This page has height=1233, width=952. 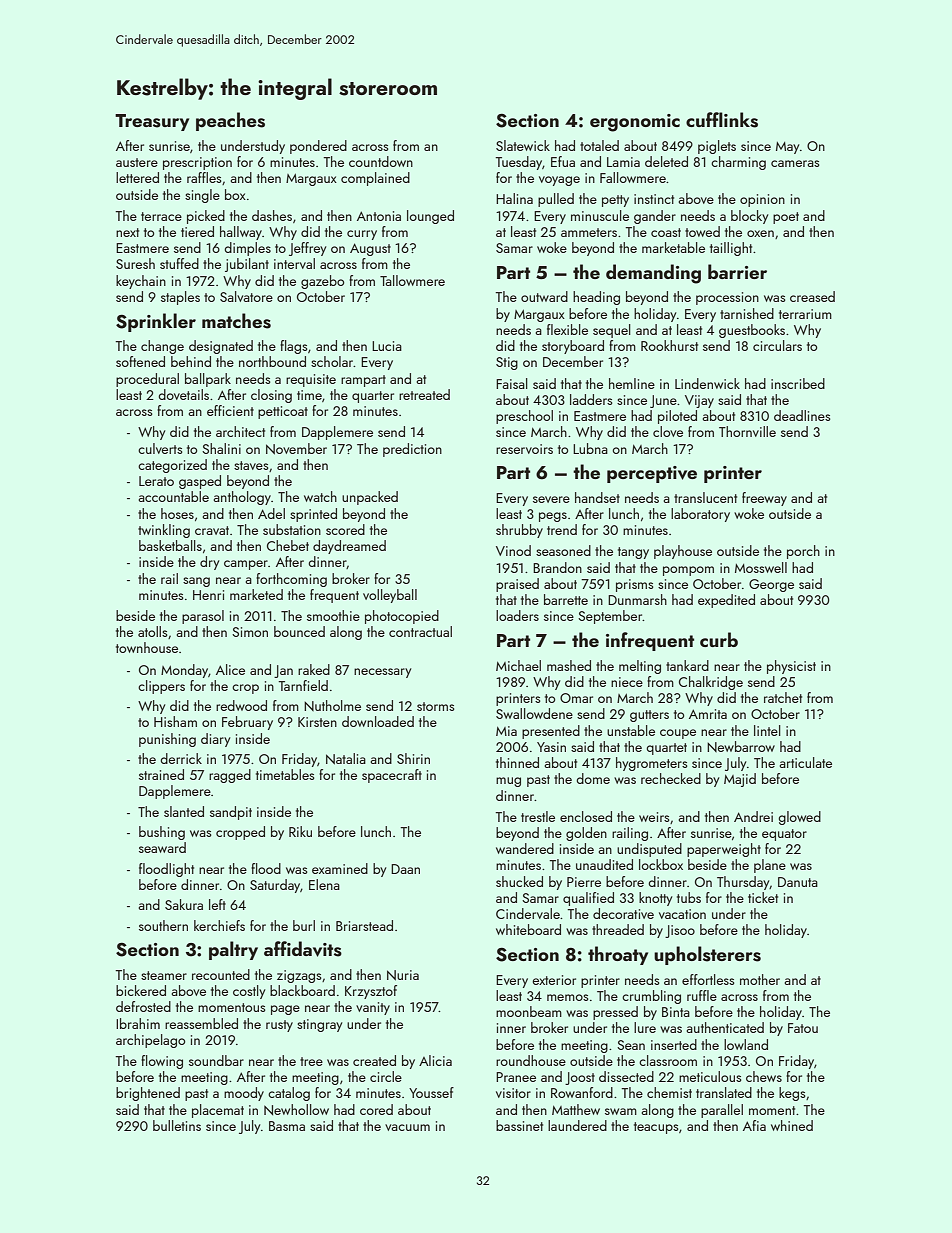 I want to click on bulletins, so click(x=177, y=1125).
